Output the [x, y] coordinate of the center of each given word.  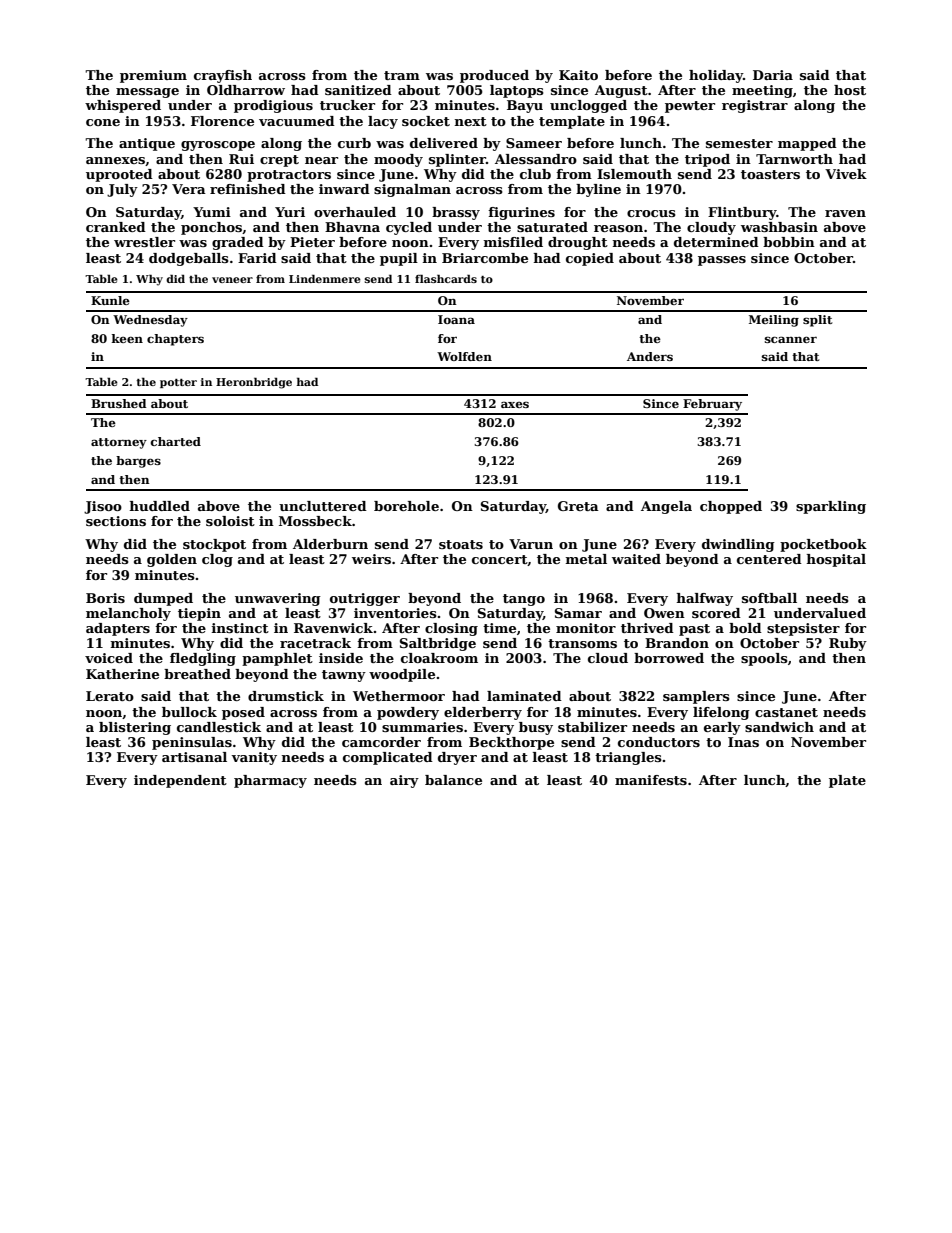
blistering [135, 728]
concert [499, 559]
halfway [705, 599]
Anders [650, 356]
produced [494, 76]
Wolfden [464, 356]
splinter [457, 160]
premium [153, 76]
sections [116, 521]
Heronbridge [254, 383]
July [122, 190]
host [850, 90]
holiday [716, 76]
